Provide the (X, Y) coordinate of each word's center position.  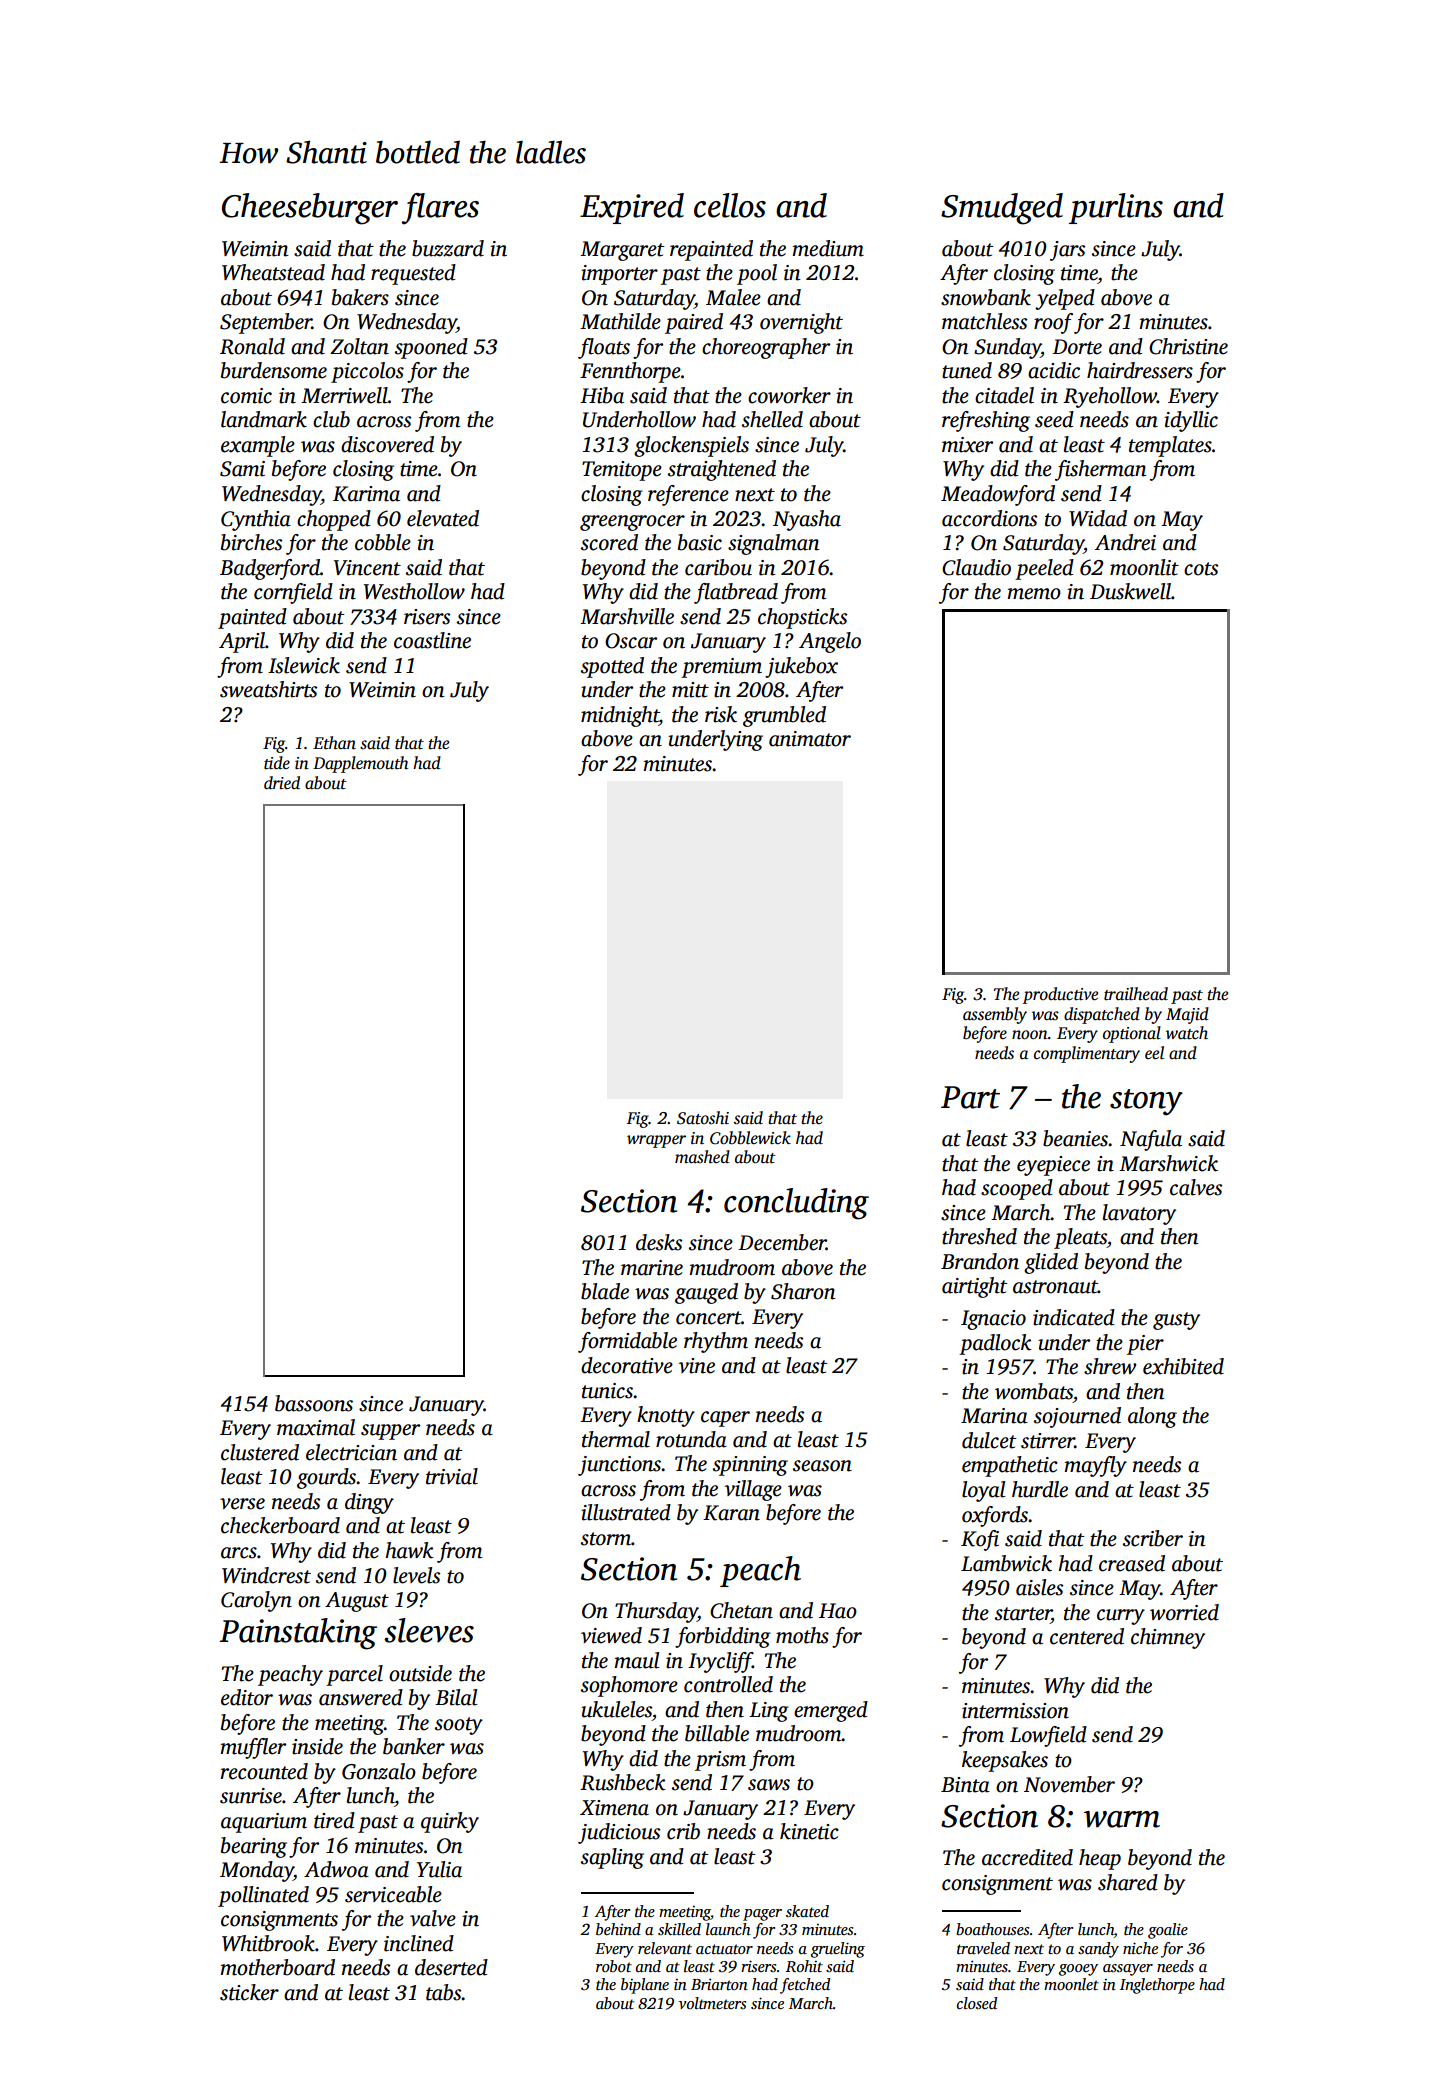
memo (1034, 594)
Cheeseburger (310, 209)
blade (605, 1291)
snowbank (986, 297)
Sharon (803, 1291)
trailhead (1136, 994)
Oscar (631, 641)
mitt (690, 690)
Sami (242, 469)
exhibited (1183, 1366)
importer (619, 275)
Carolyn (256, 1601)
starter (1023, 1615)
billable (717, 1733)
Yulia (439, 1869)
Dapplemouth (360, 764)
